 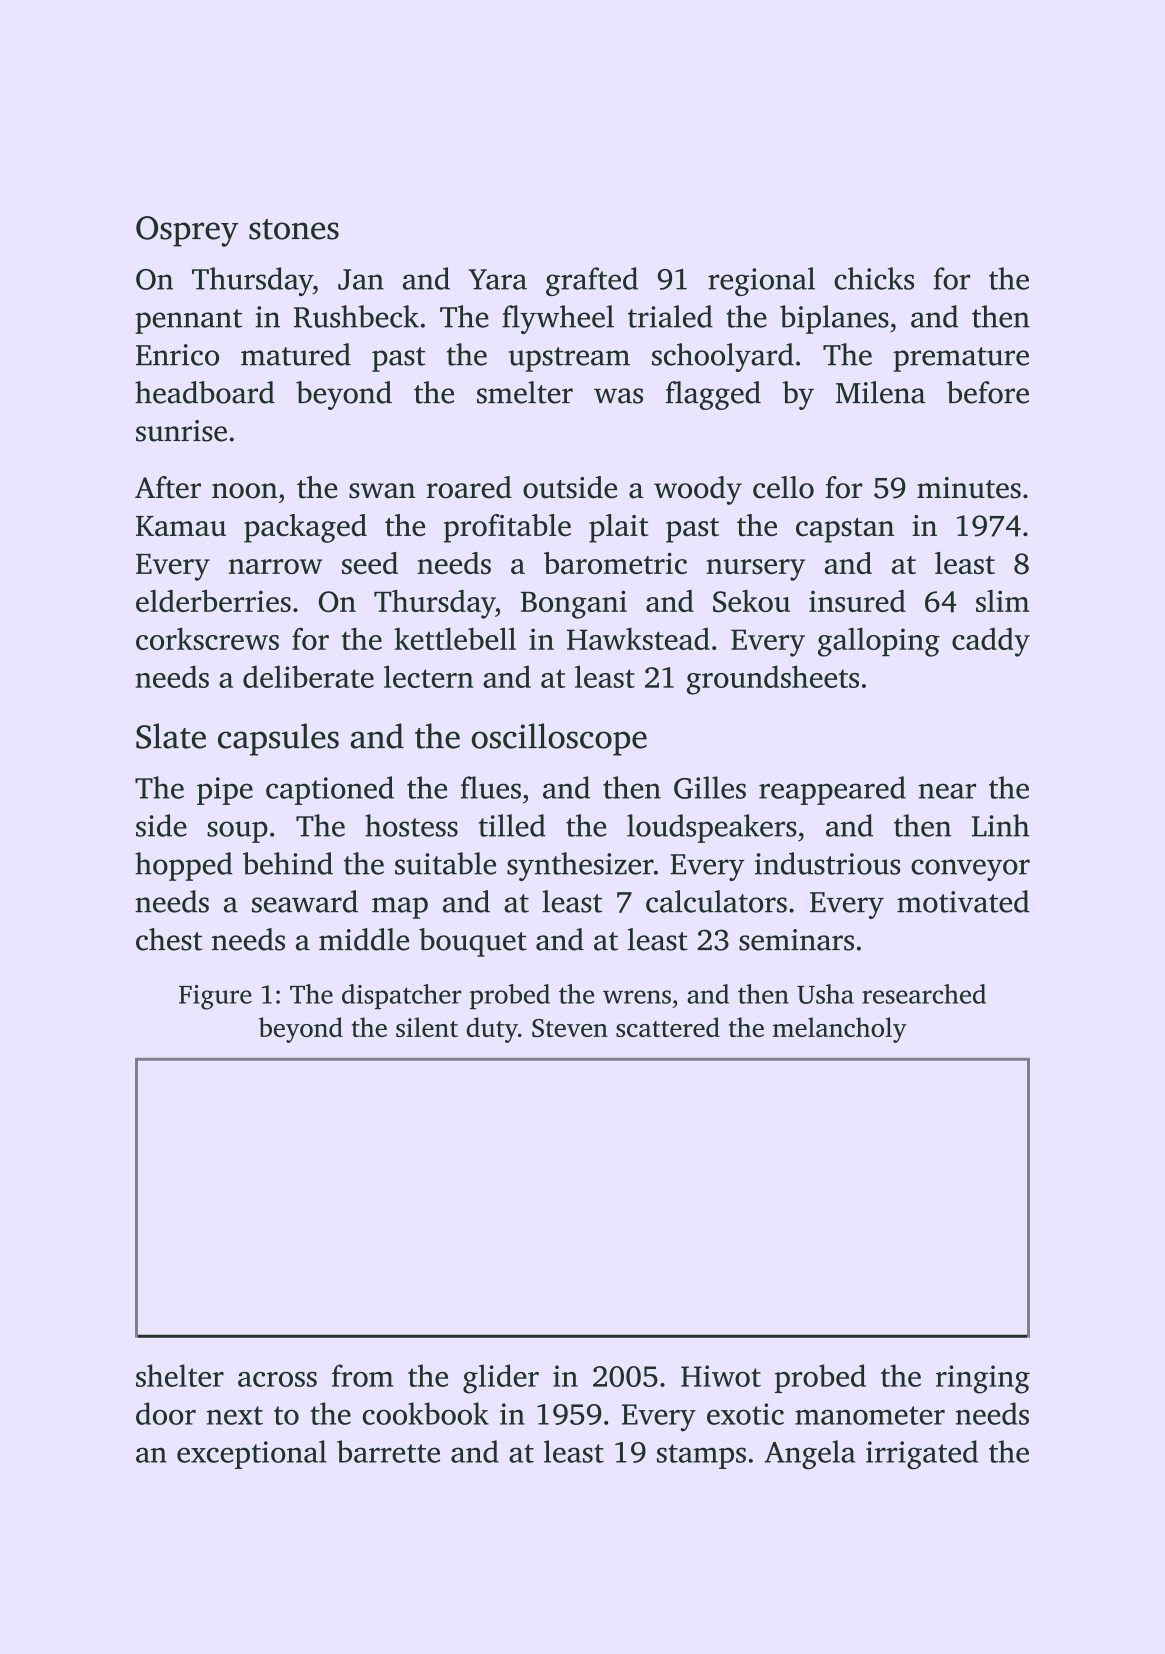 What do you see at coordinates (668, 1027) in the screenshot?
I see `scattered` at bounding box center [668, 1027].
